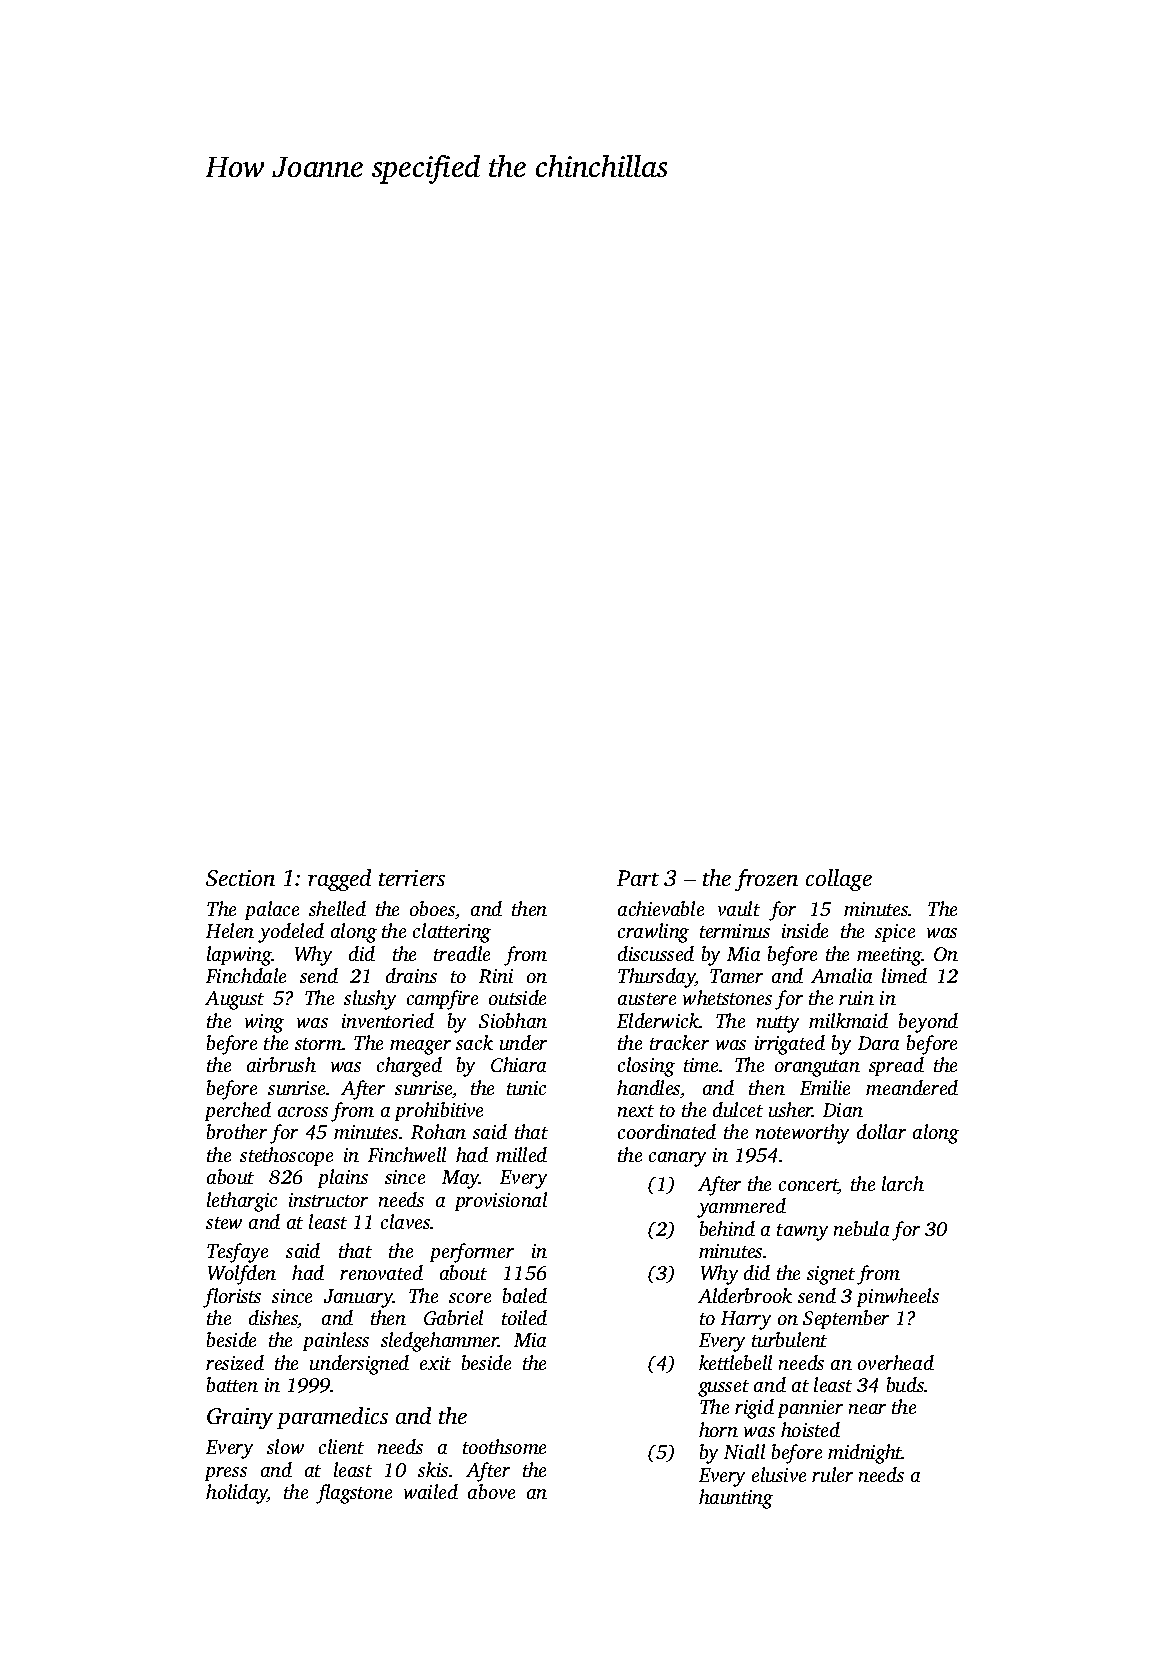 The image size is (1165, 1654). What do you see at coordinates (439, 1111) in the screenshot?
I see `prohibitive` at bounding box center [439, 1111].
